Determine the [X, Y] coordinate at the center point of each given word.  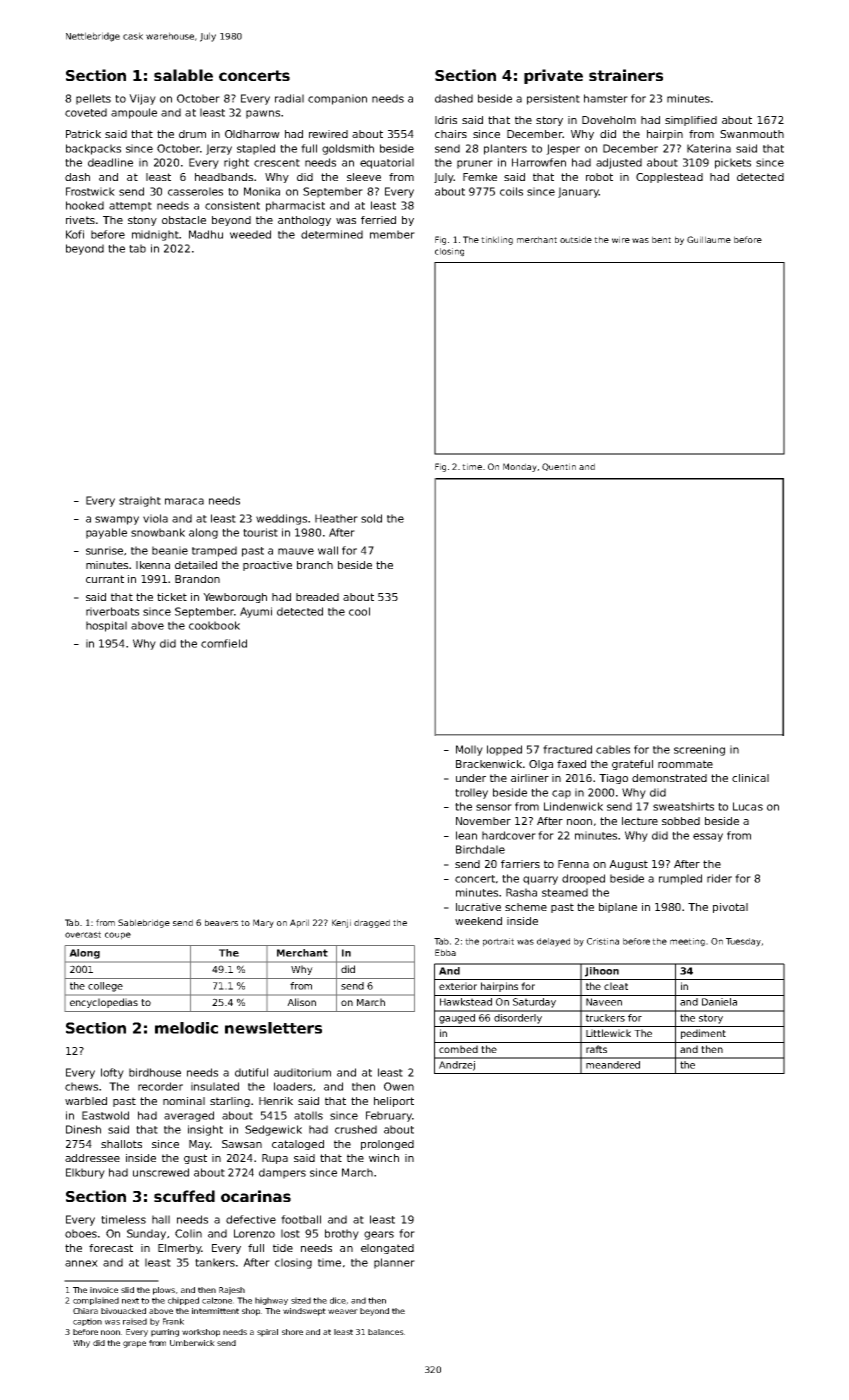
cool [359, 611]
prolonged [387, 1145]
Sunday [146, 1234]
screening [699, 750]
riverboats [112, 611]
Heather [336, 518]
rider [719, 878]
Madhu [206, 234]
